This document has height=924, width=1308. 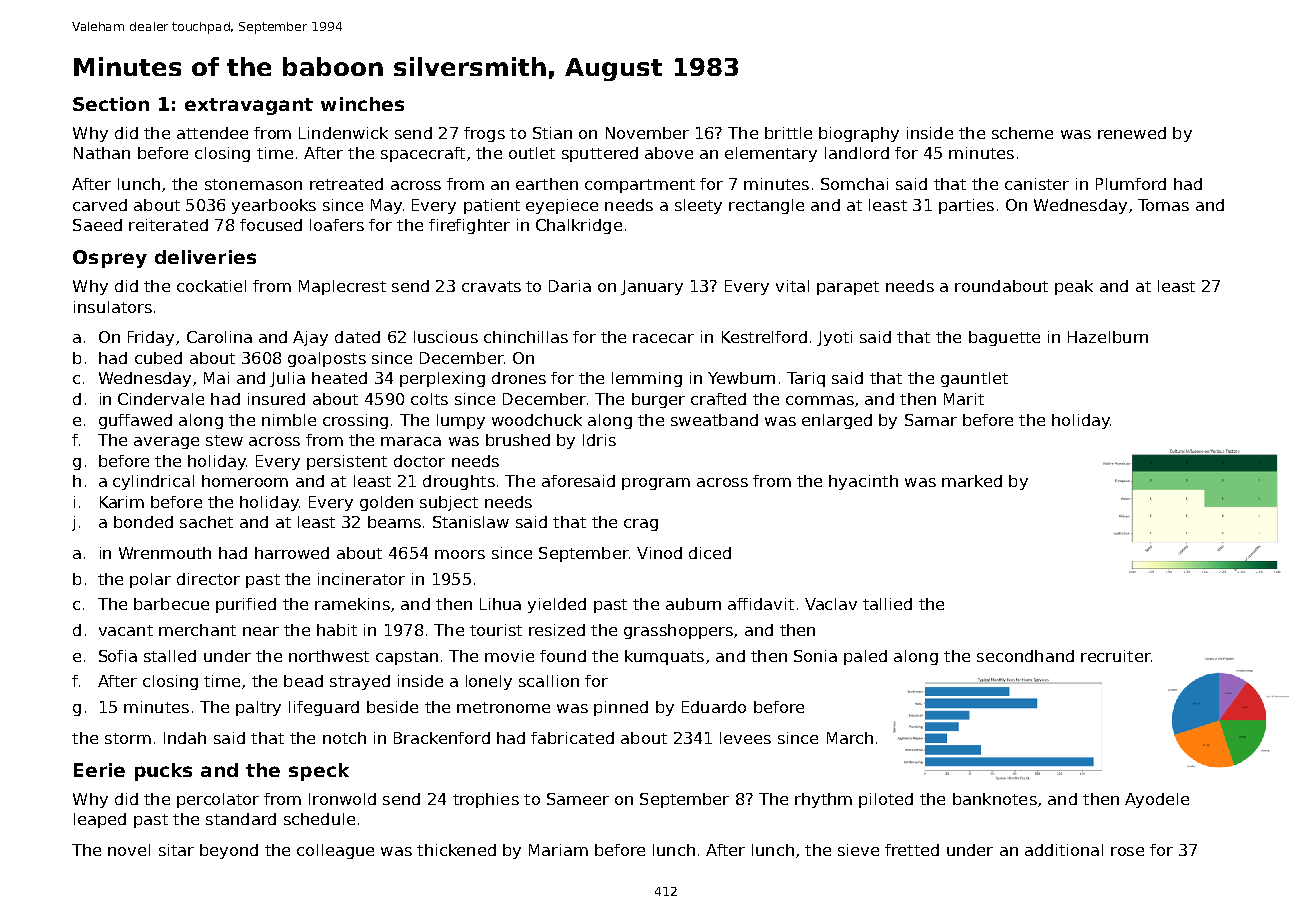 I want to click on storm, so click(x=128, y=738).
